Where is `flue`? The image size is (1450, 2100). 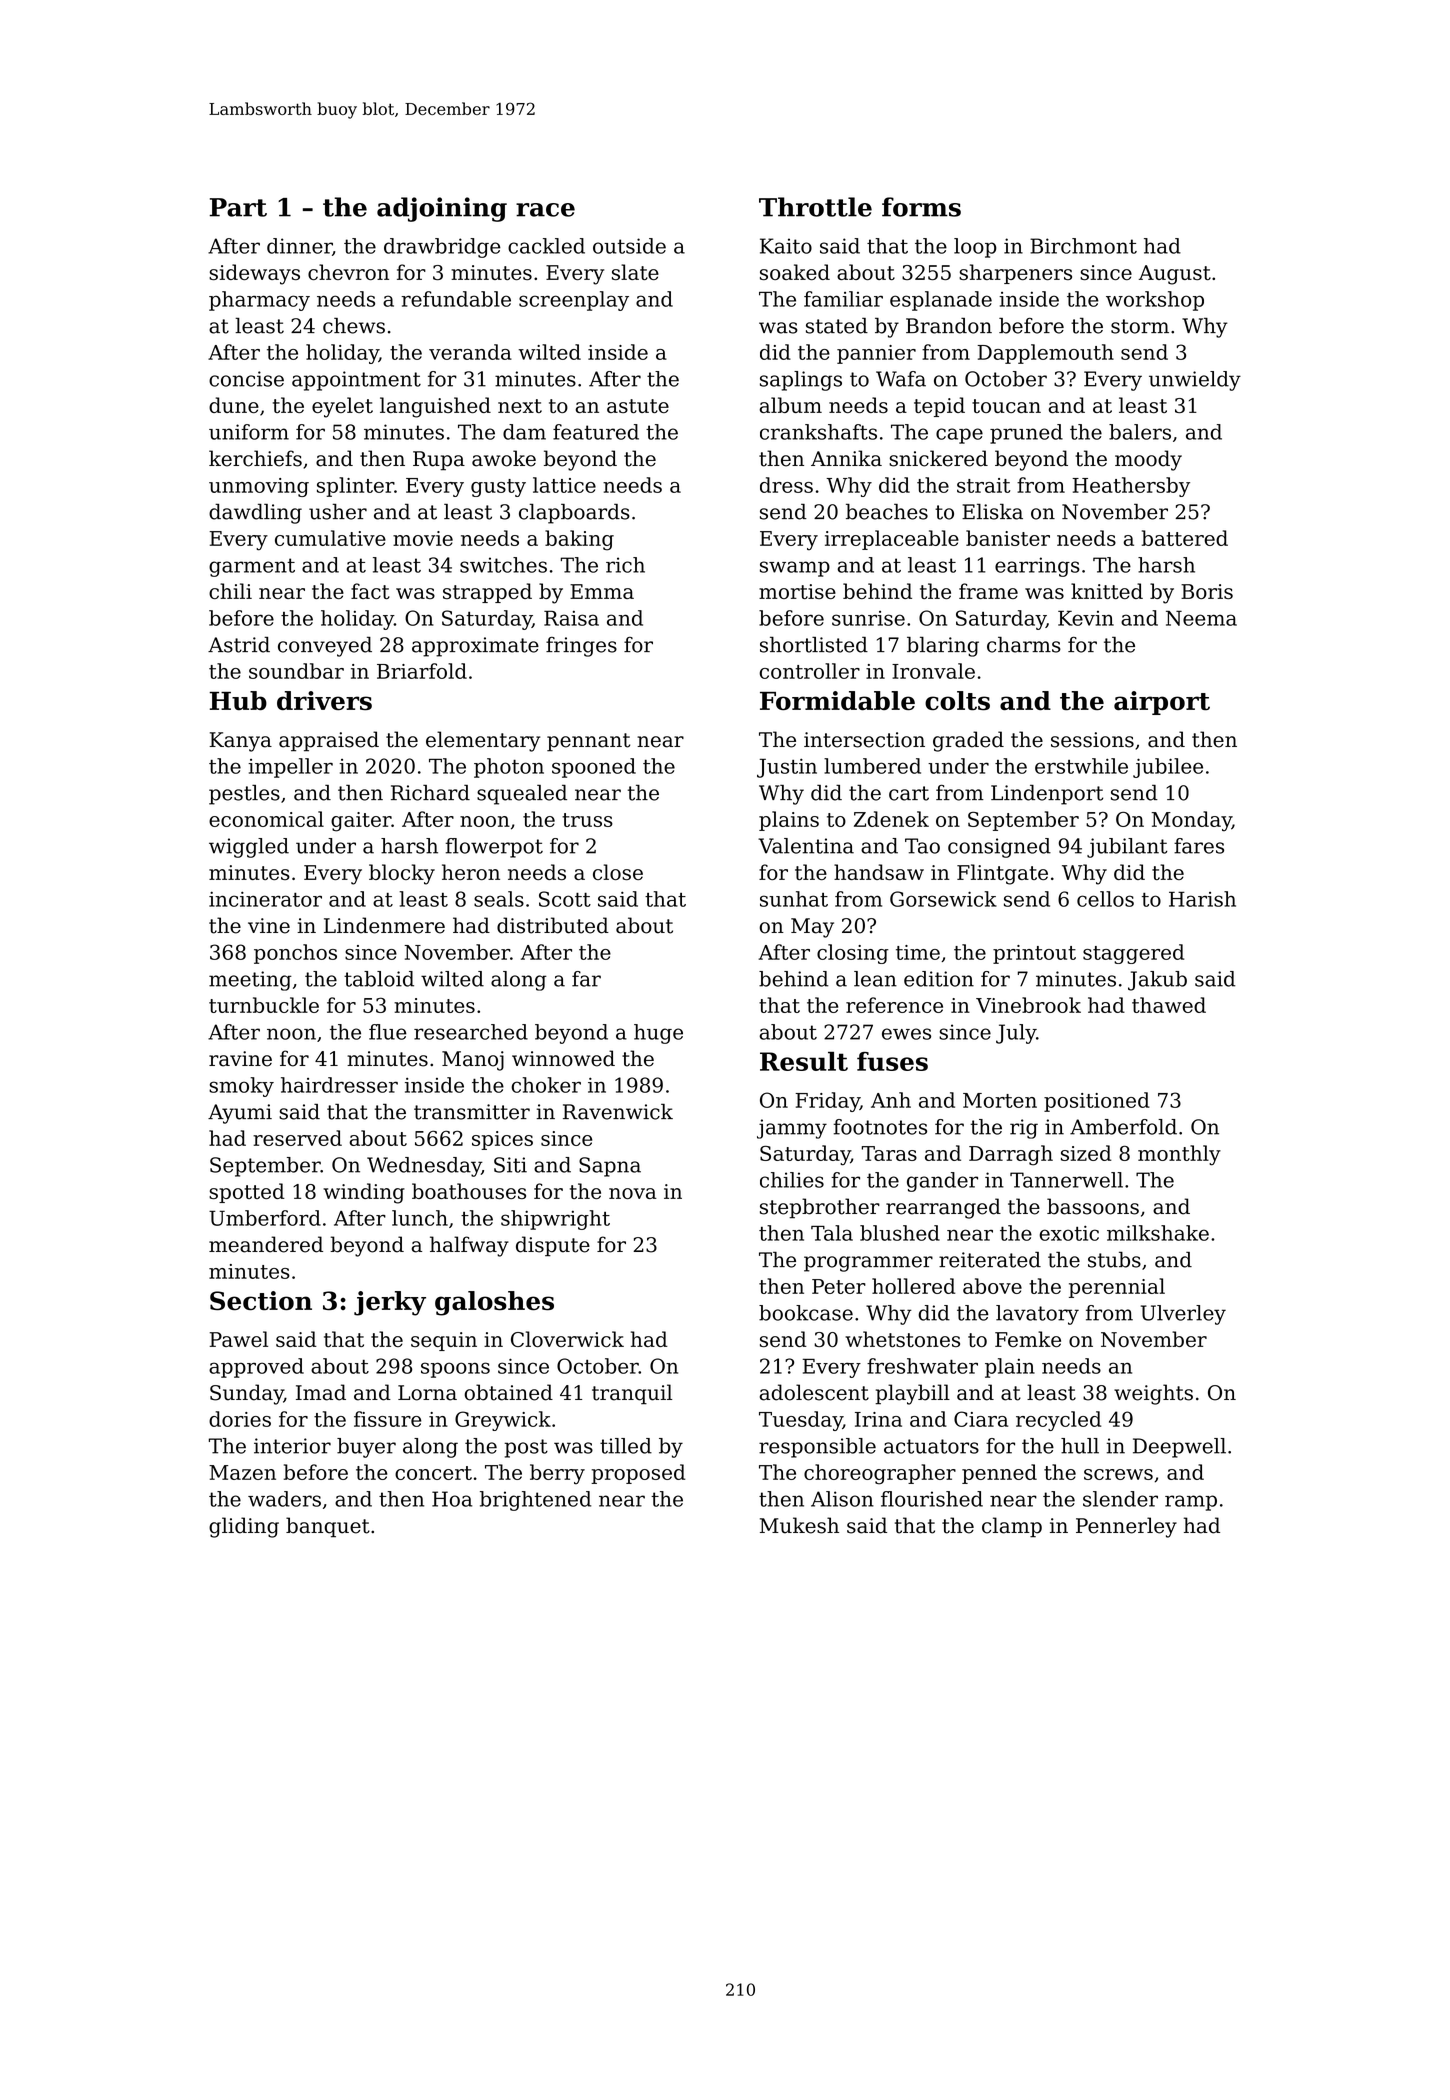
flue is located at coordinates (388, 1032).
